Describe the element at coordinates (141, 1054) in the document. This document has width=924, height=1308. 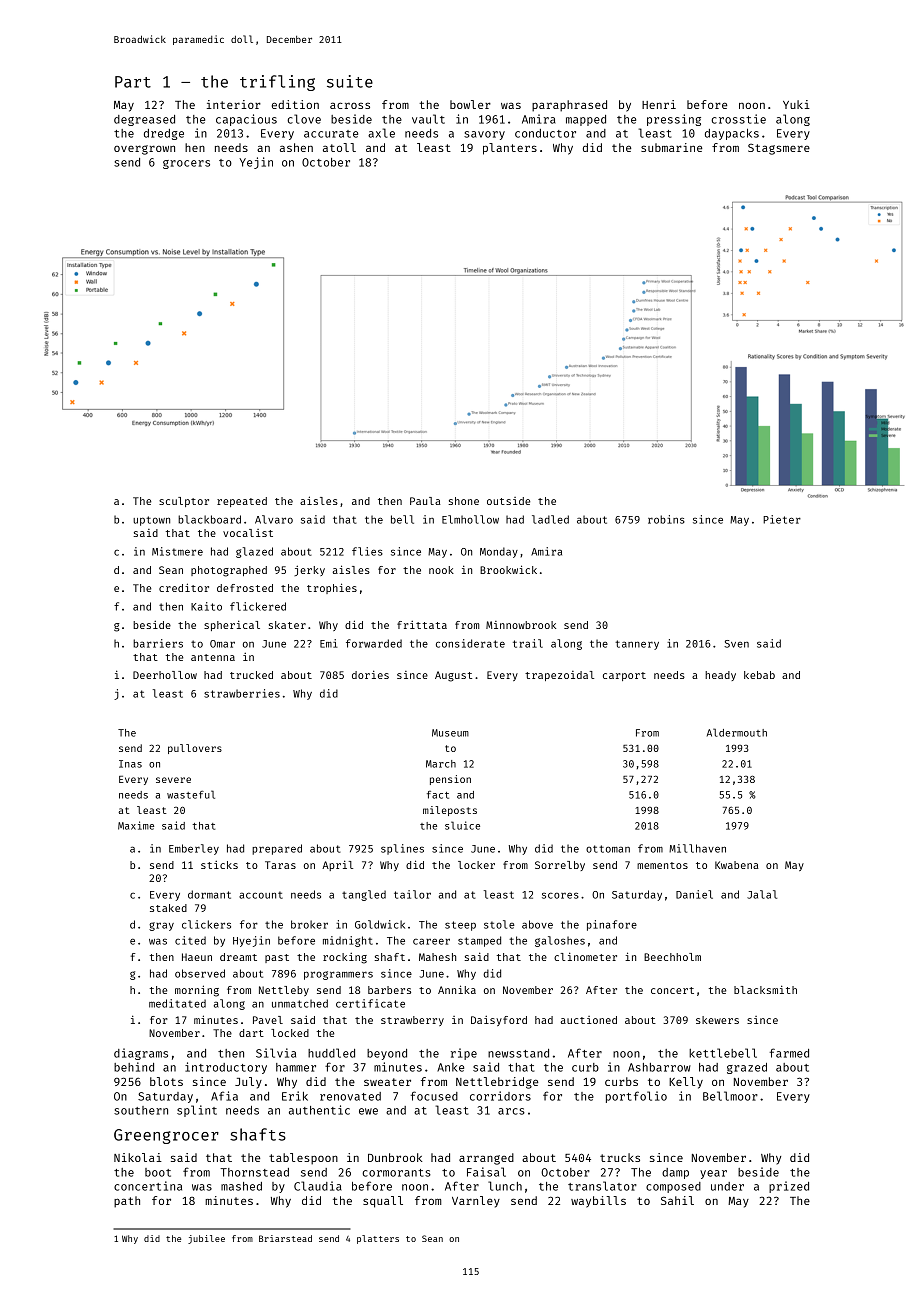
I see `diagrams` at that location.
